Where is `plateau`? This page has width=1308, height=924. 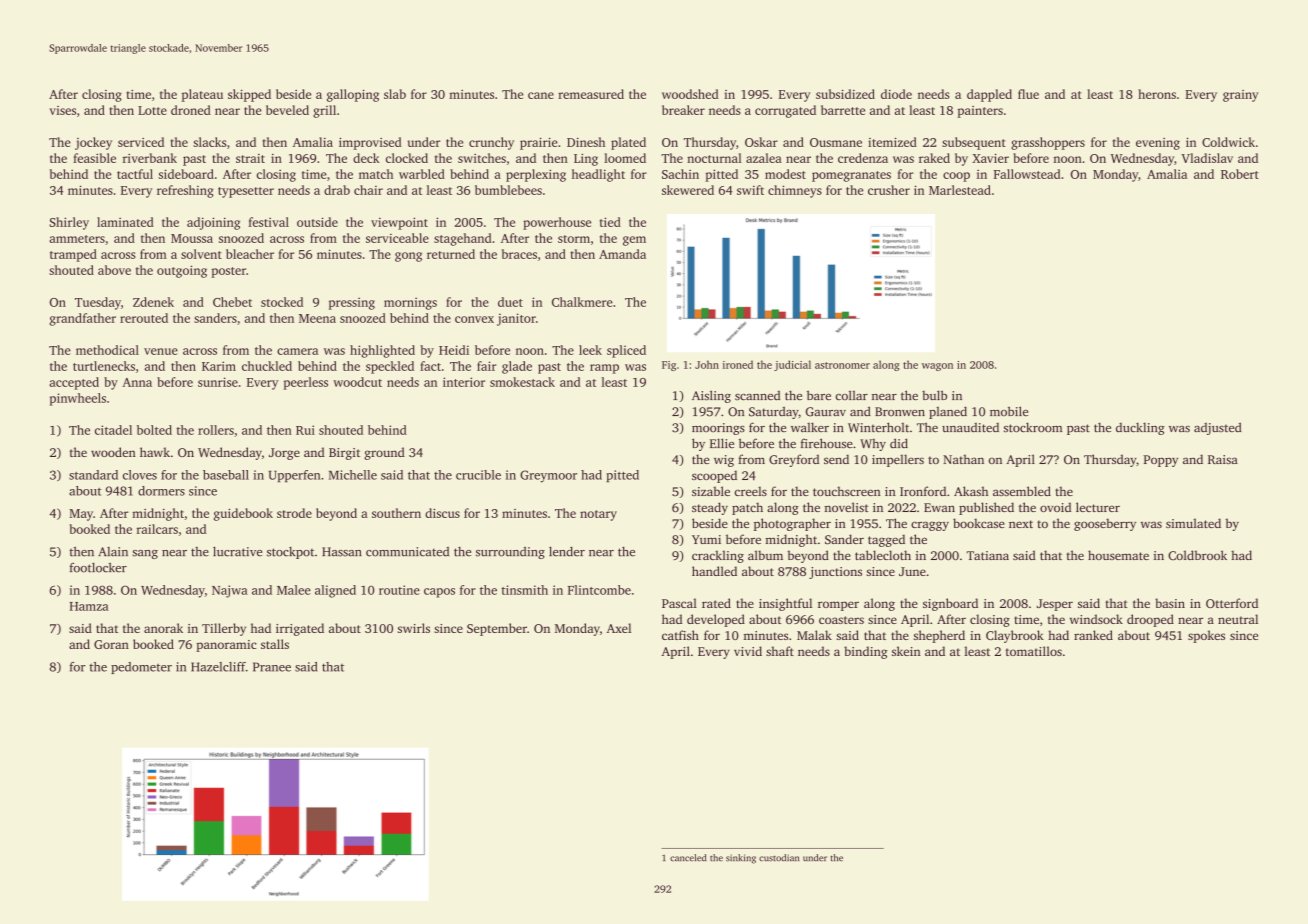 plateau is located at coordinates (202, 95).
